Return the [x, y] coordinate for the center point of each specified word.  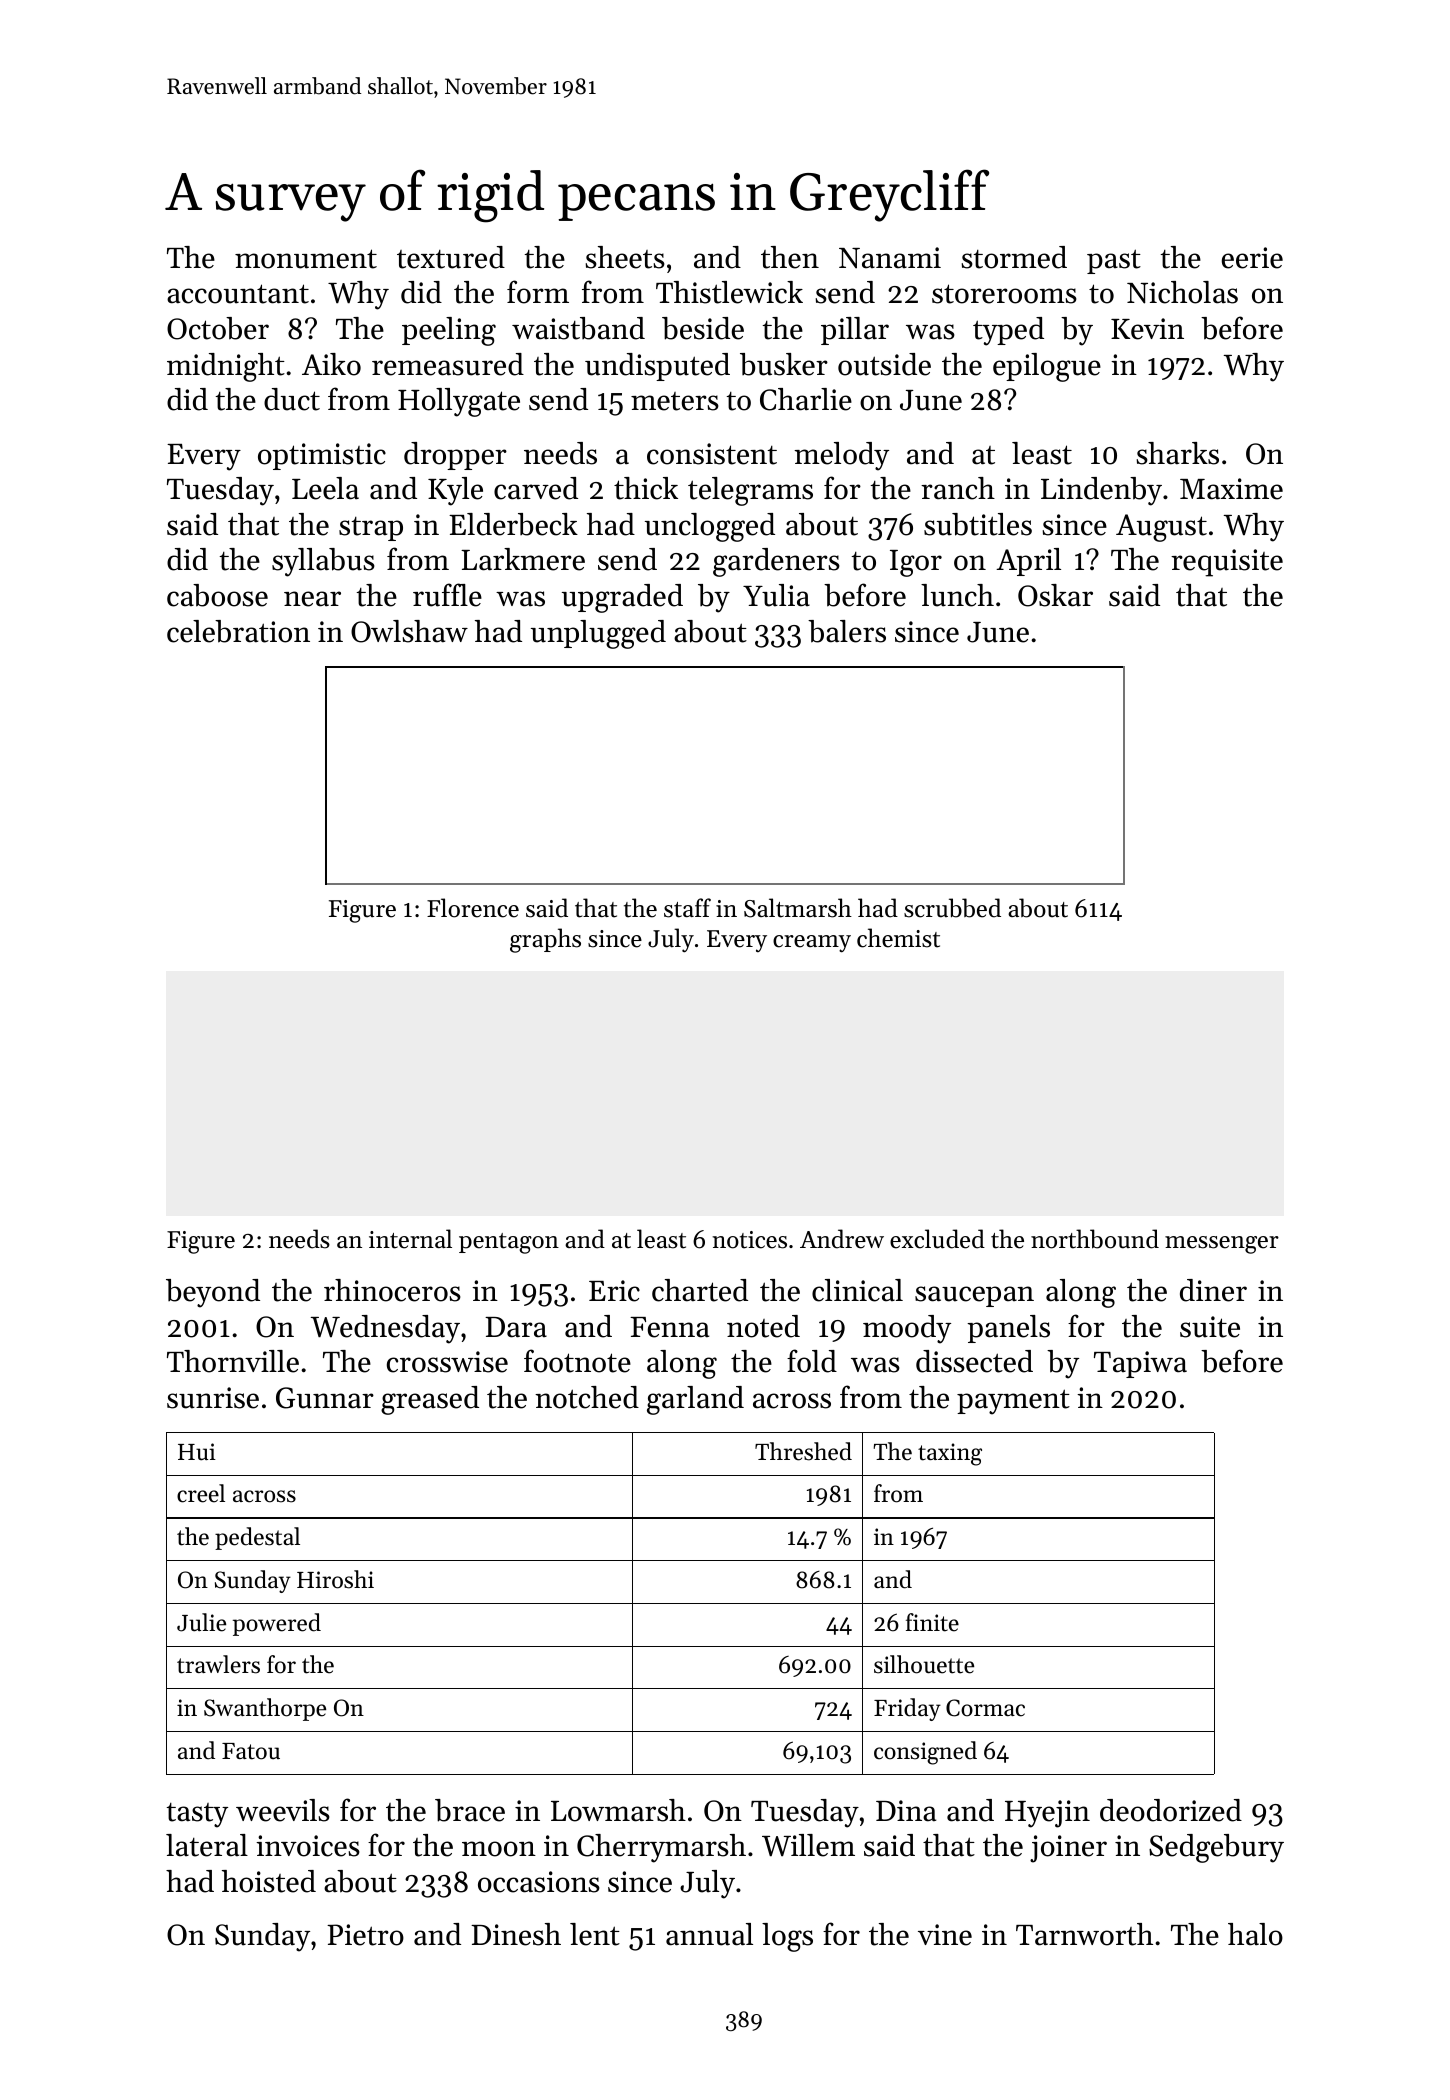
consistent [712, 454]
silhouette [924, 1664]
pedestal [257, 1538]
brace [470, 1810]
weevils [283, 1810]
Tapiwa [1140, 1364]
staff [687, 908]
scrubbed [952, 908]
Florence [473, 908]
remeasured [448, 364]
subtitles [978, 524]
